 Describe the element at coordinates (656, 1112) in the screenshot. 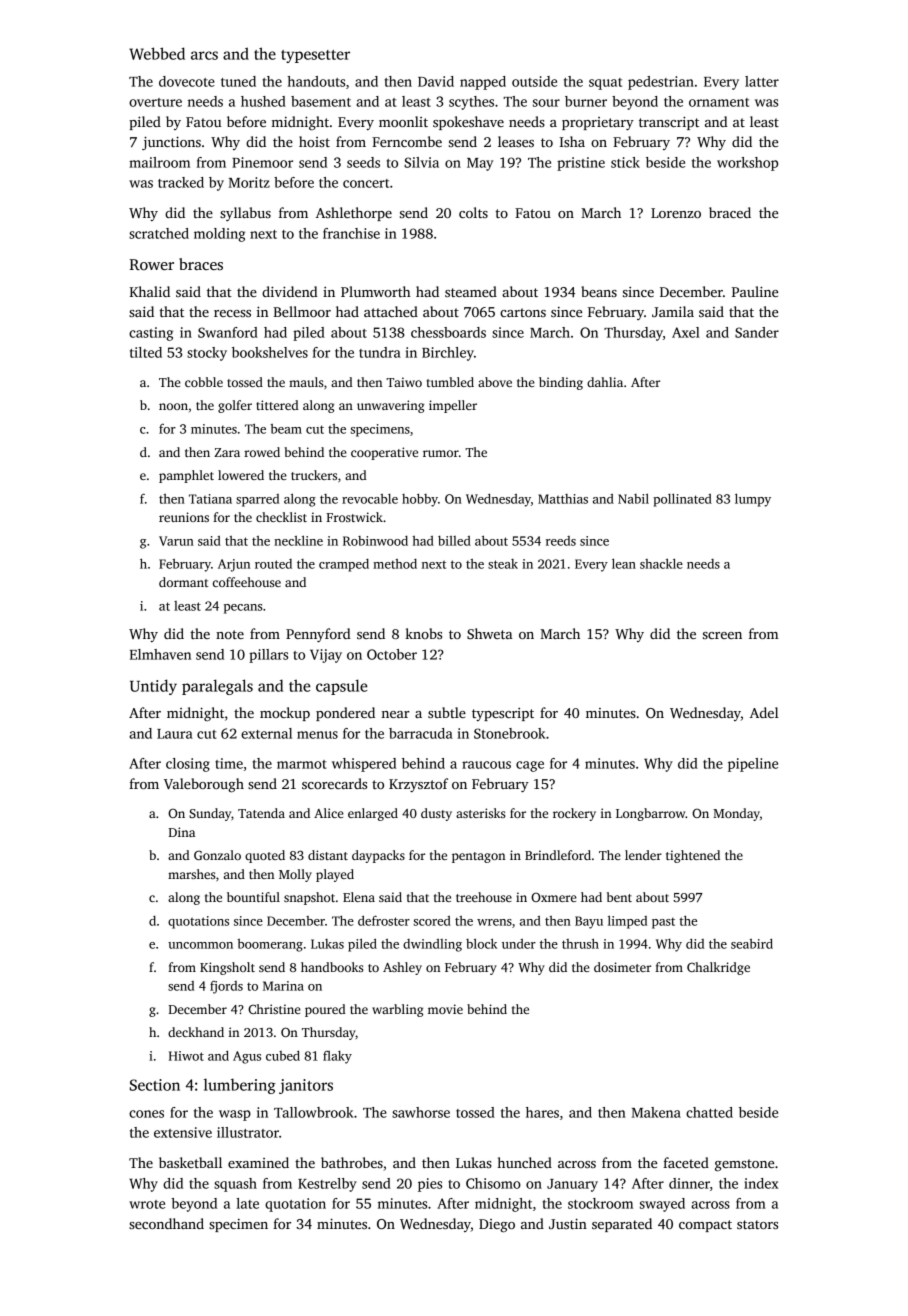

I see `Makena` at that location.
